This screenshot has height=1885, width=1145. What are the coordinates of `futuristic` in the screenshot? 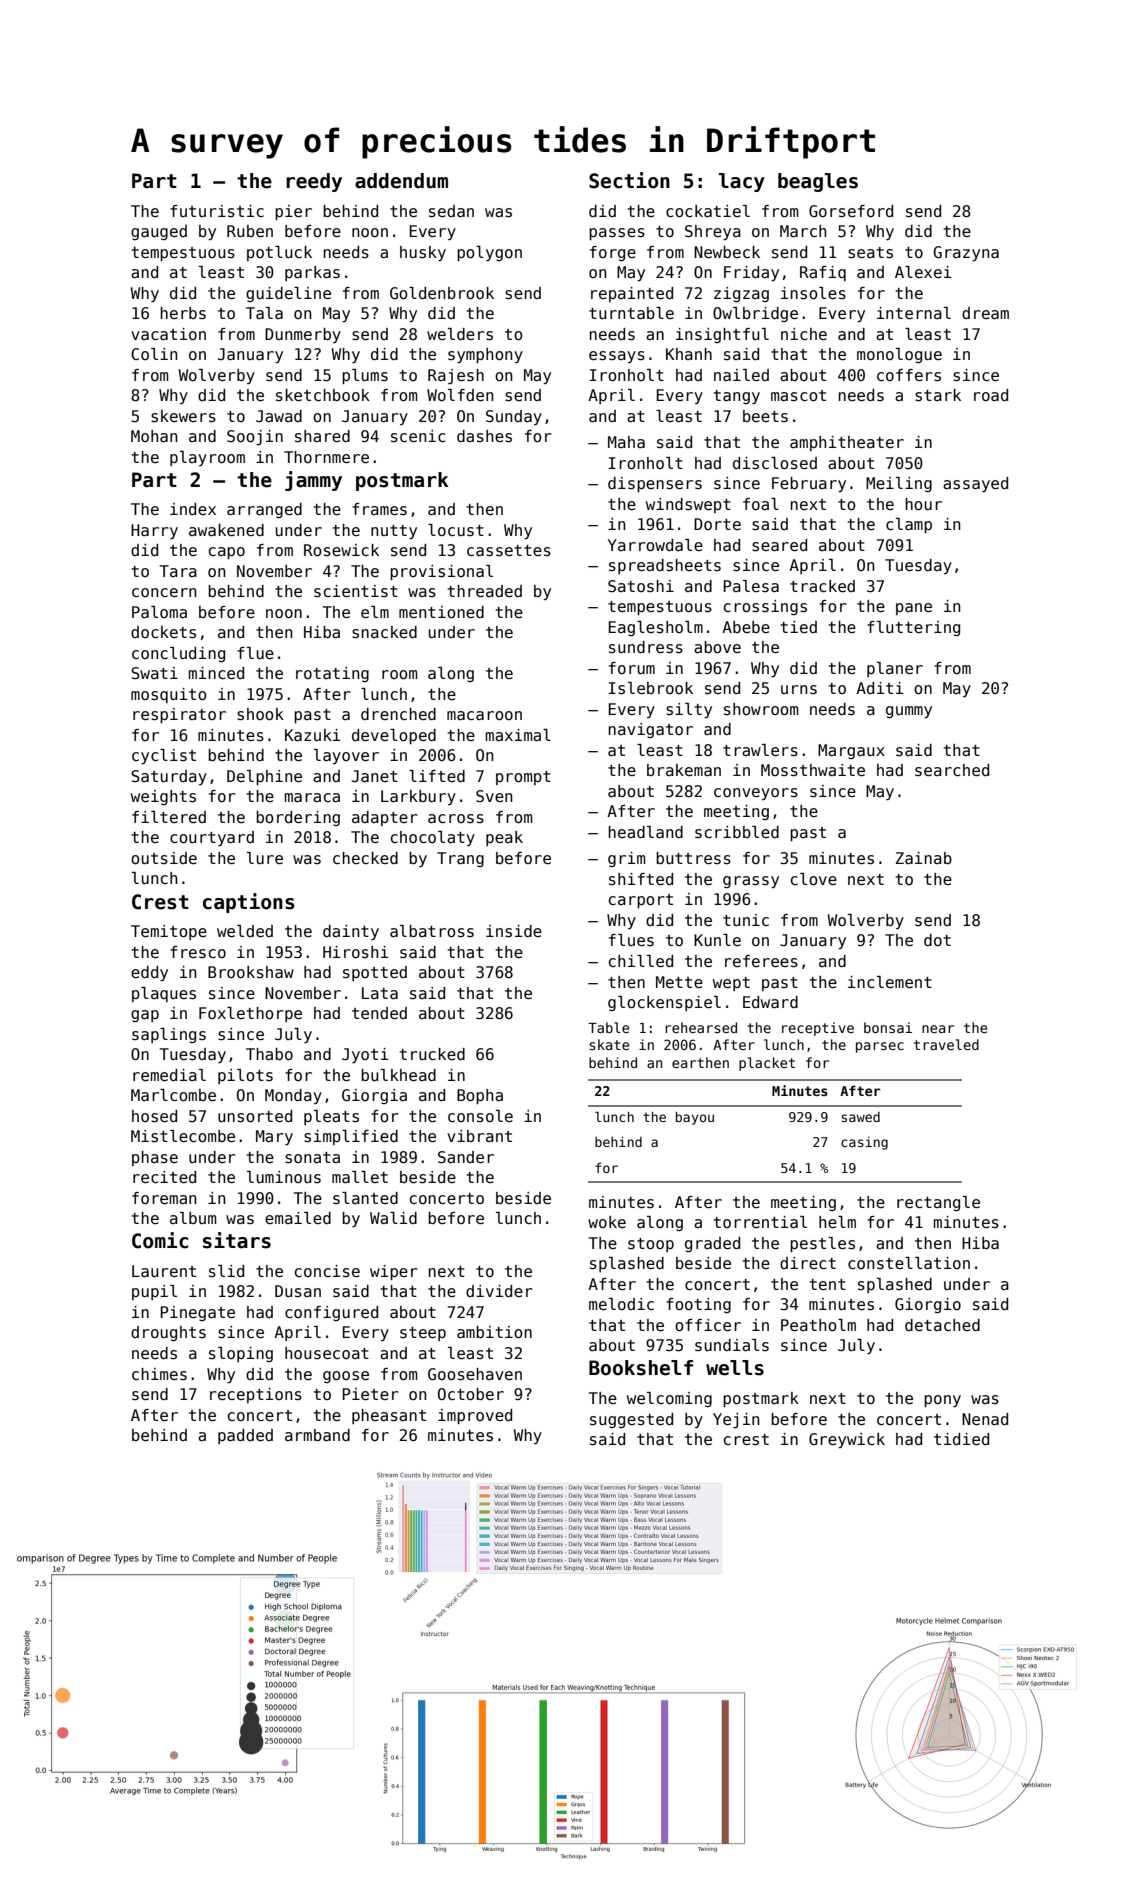 It's located at (217, 211).
